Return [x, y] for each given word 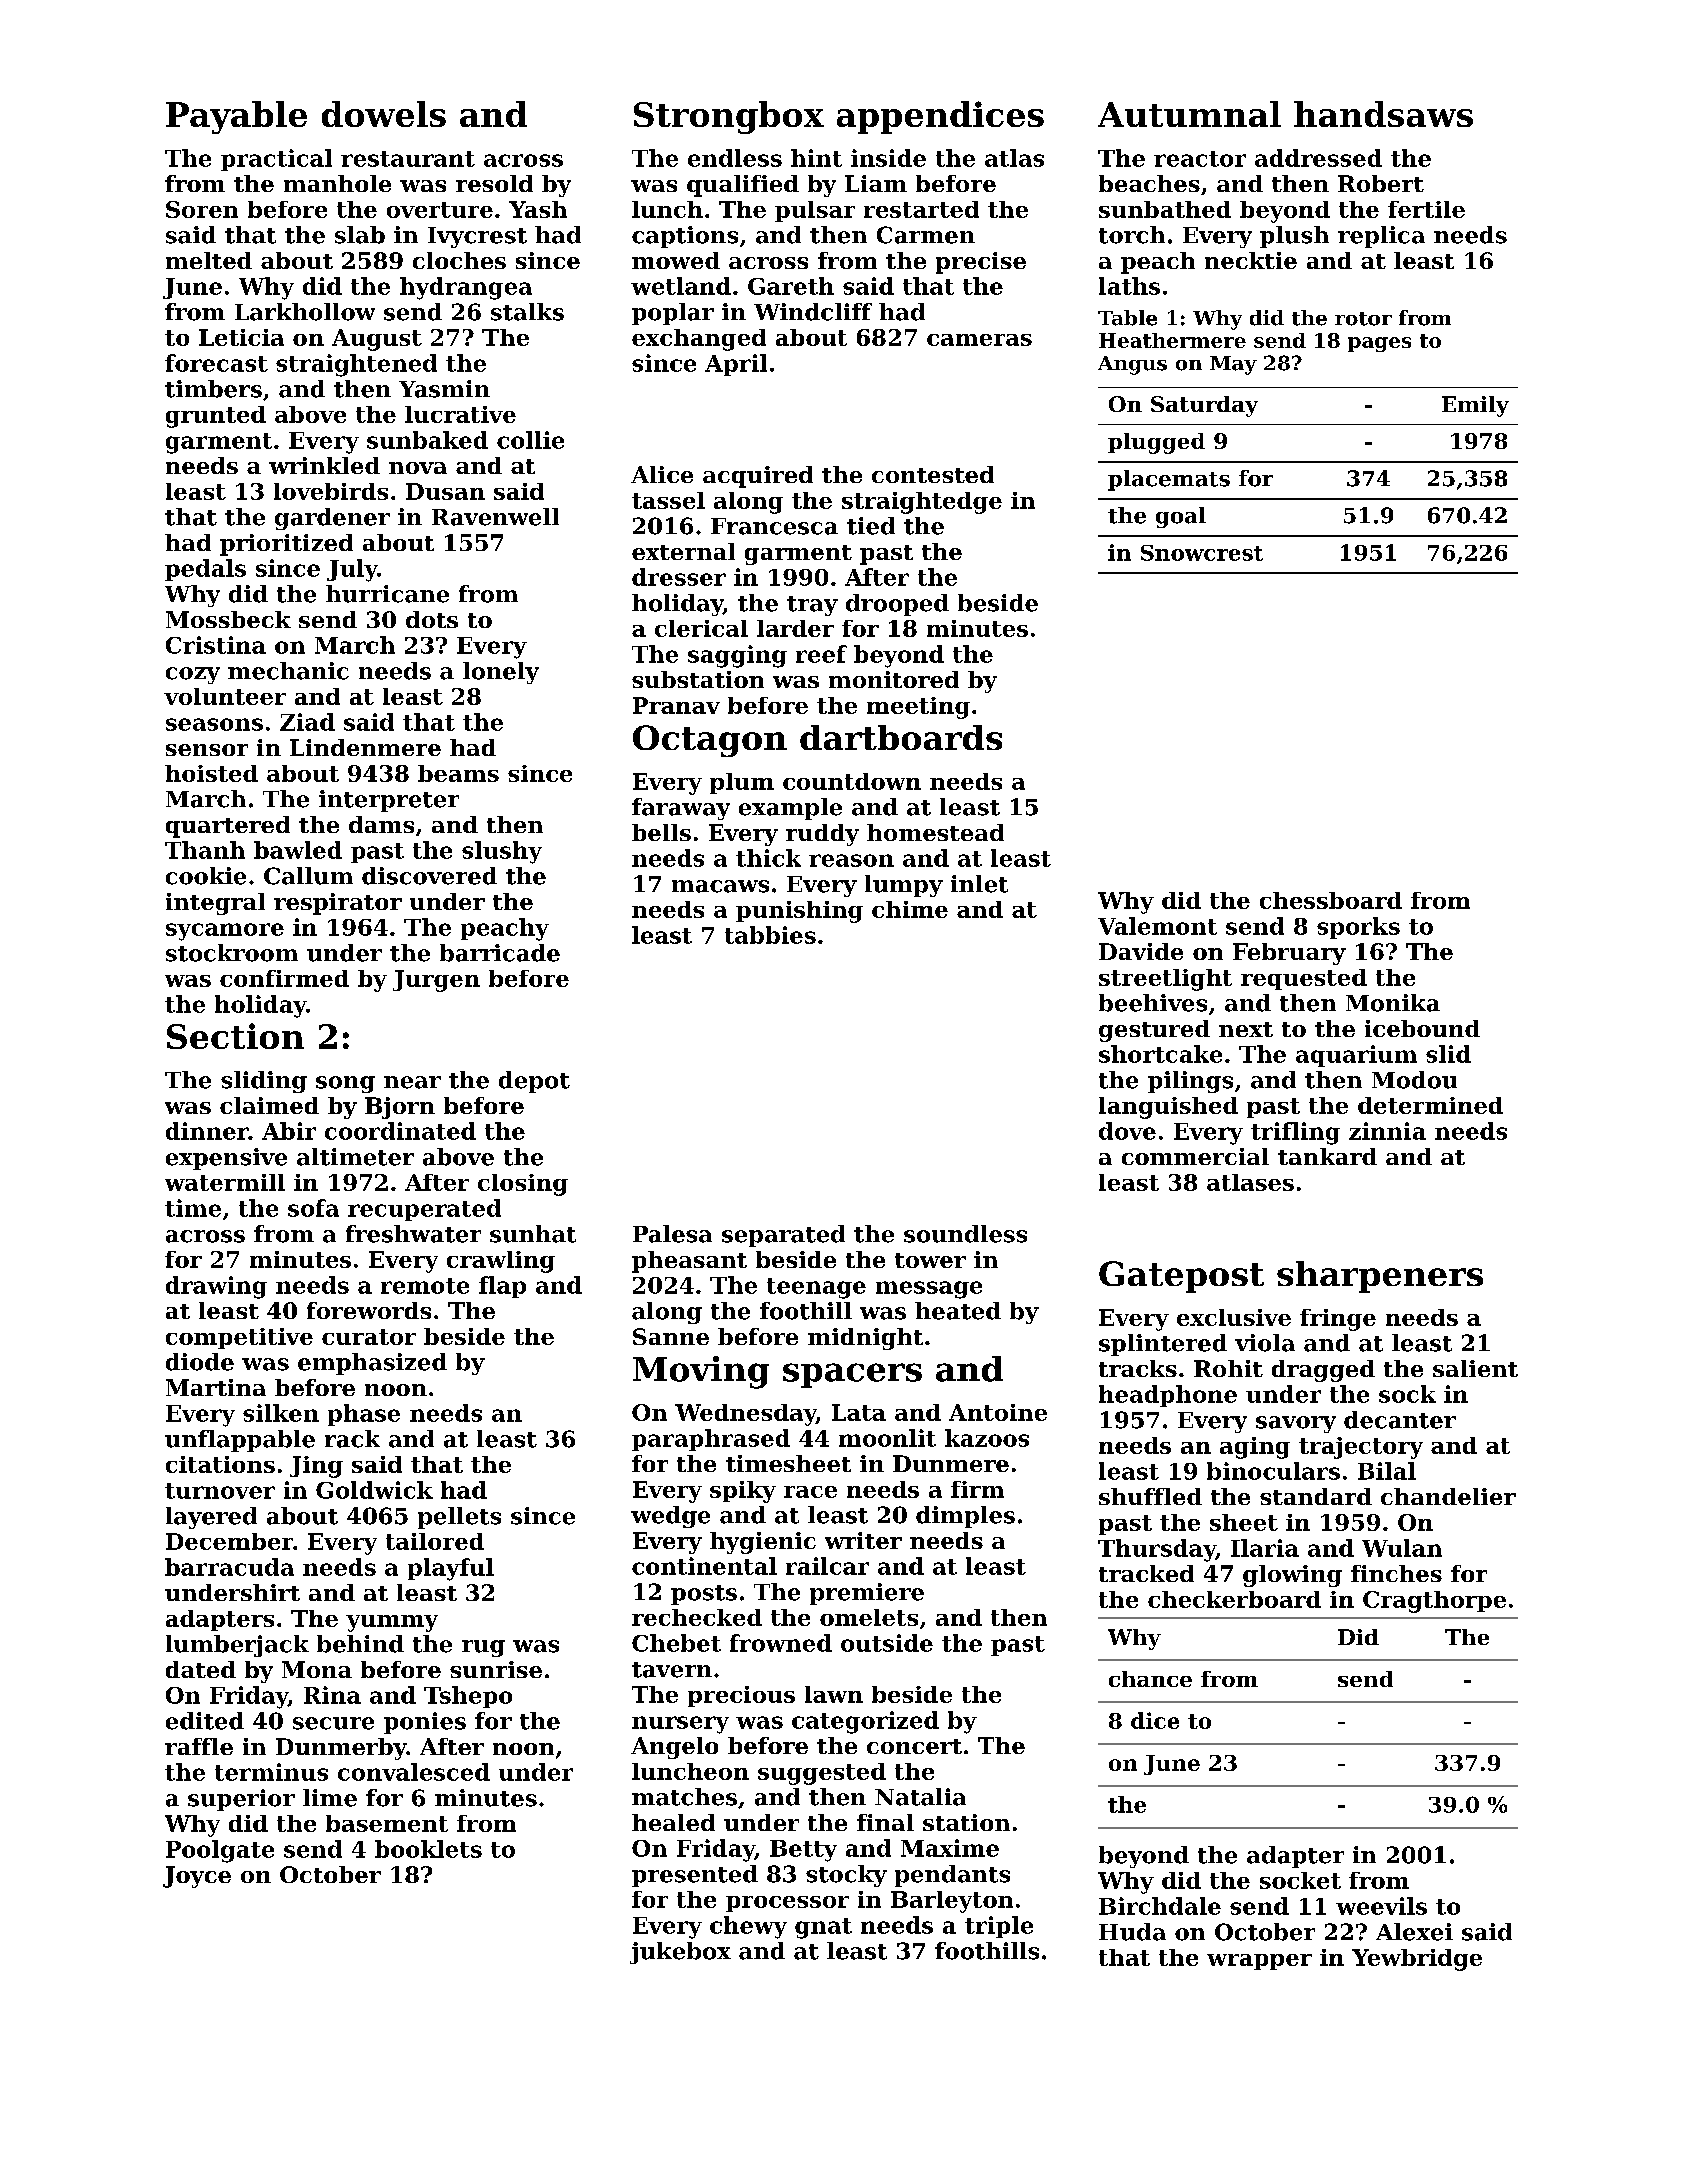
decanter [1400, 1420]
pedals [205, 570]
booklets [428, 1849]
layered [211, 1518]
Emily [1475, 406]
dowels [384, 114]
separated [783, 1236]
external [683, 551]
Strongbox [729, 117]
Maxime [950, 1848]
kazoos [987, 1438]
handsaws [1383, 114]
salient [1475, 1368]
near [412, 1082]
